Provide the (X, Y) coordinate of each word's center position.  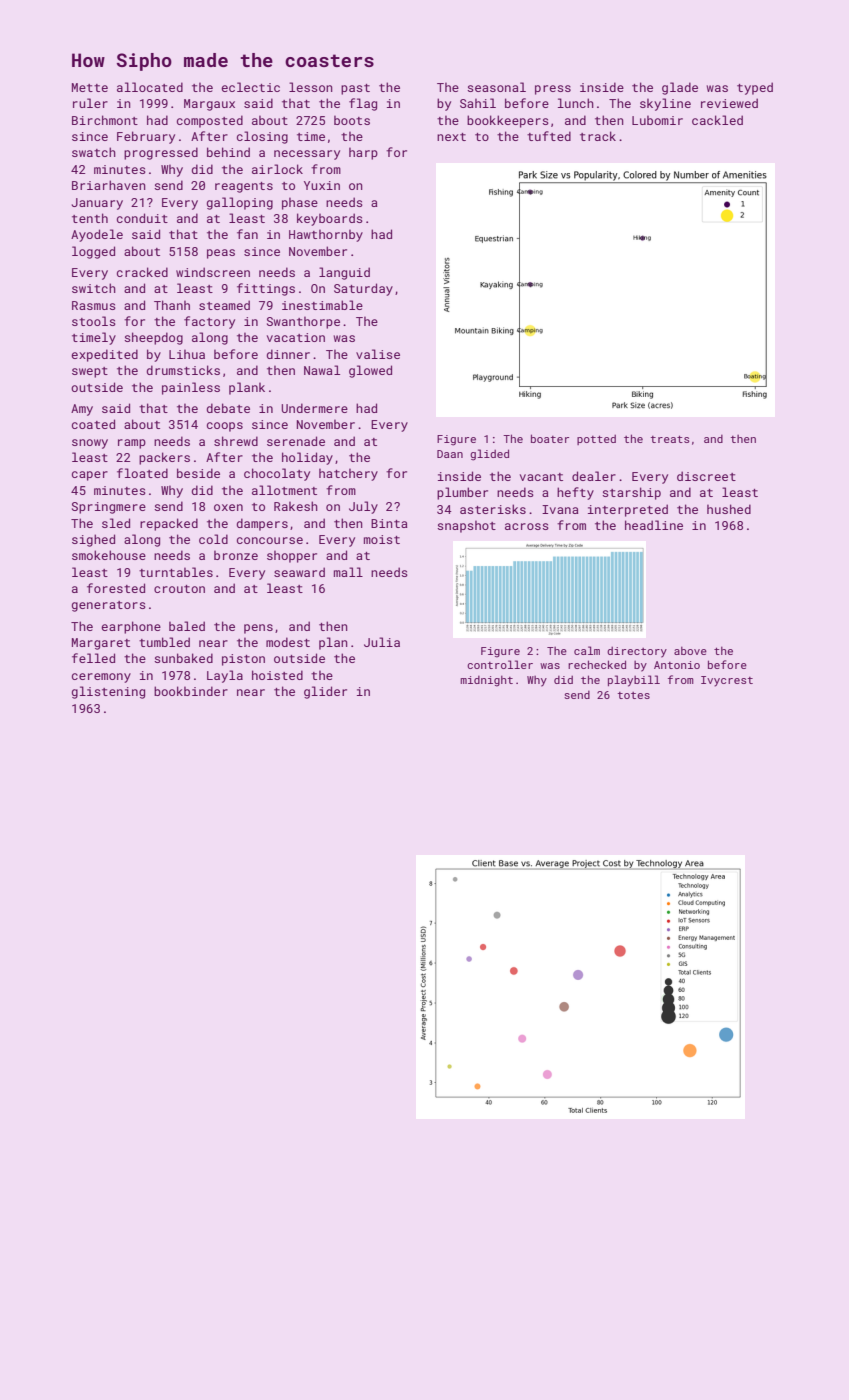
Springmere (109, 508)
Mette (90, 87)
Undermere (314, 408)
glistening (108, 692)
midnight (486, 681)
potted (596, 439)
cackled (717, 120)
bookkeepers (508, 121)
